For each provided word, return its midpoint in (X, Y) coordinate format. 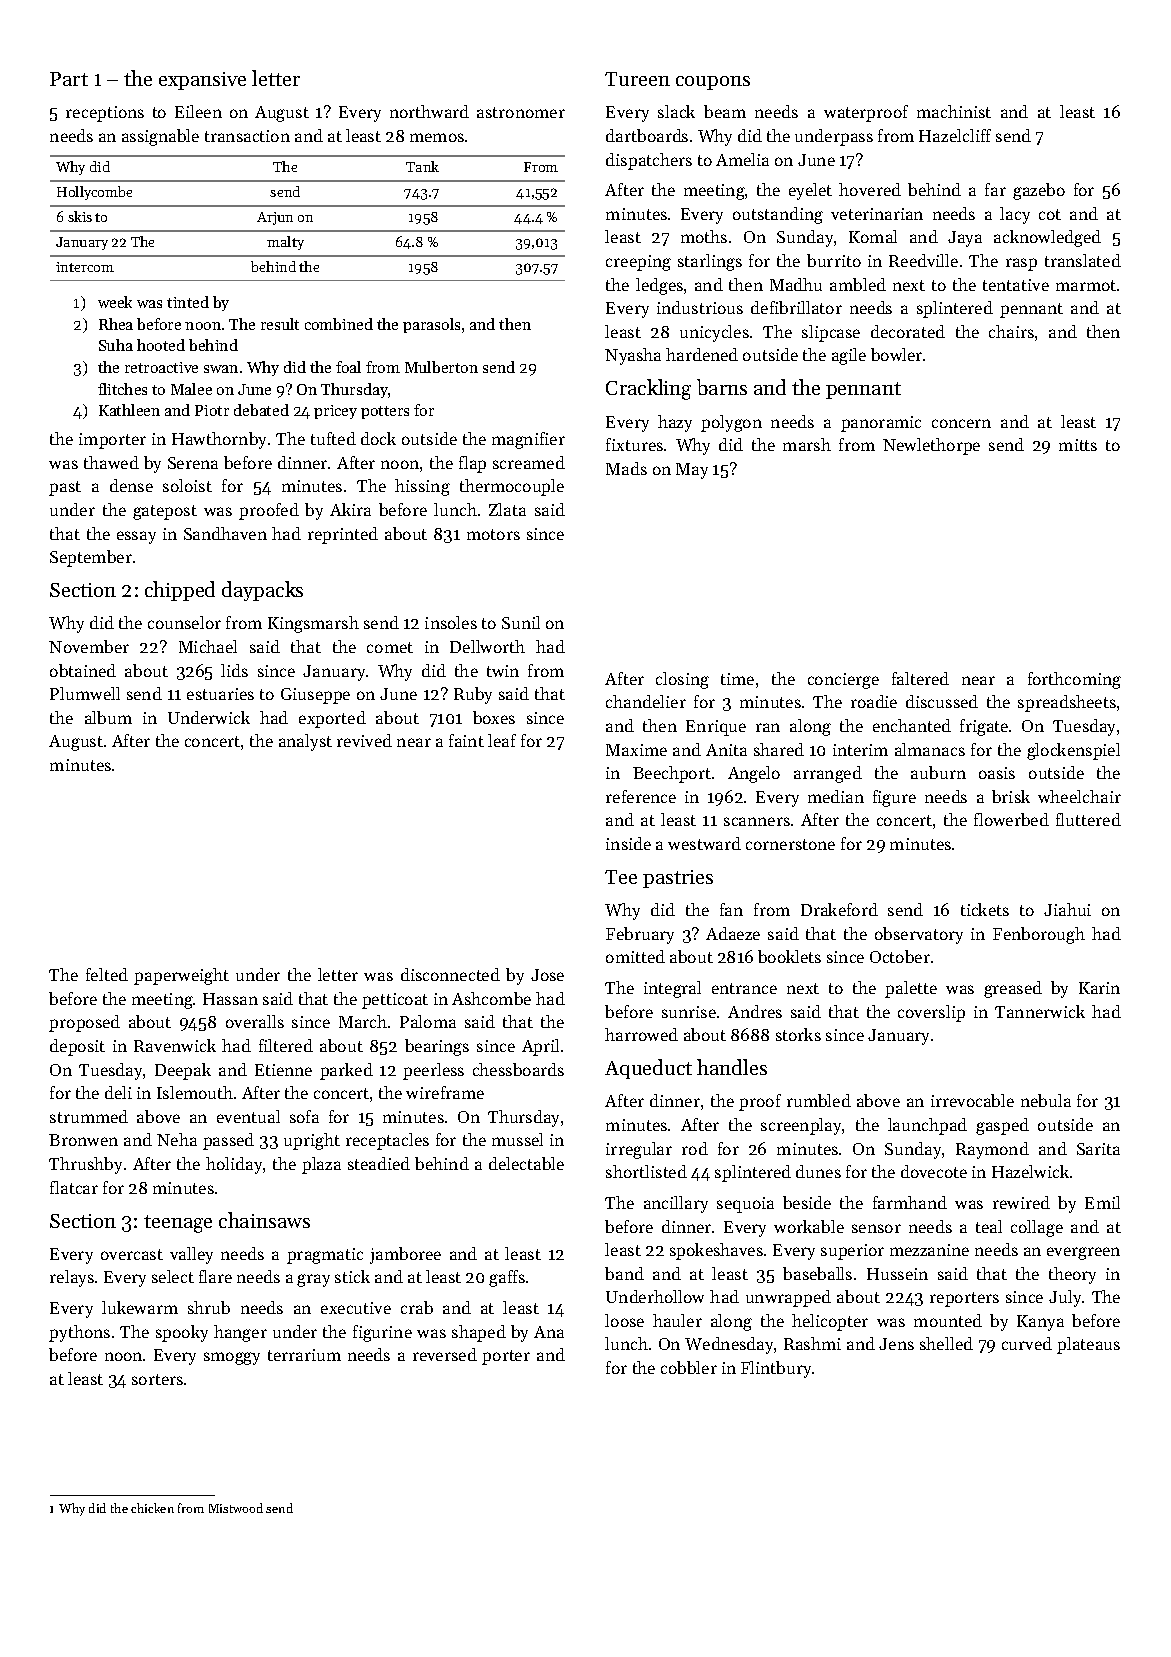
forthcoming (1074, 680)
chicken (152, 1508)
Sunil (521, 622)
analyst (305, 742)
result (280, 324)
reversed (445, 1354)
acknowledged (1047, 238)
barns (722, 387)
